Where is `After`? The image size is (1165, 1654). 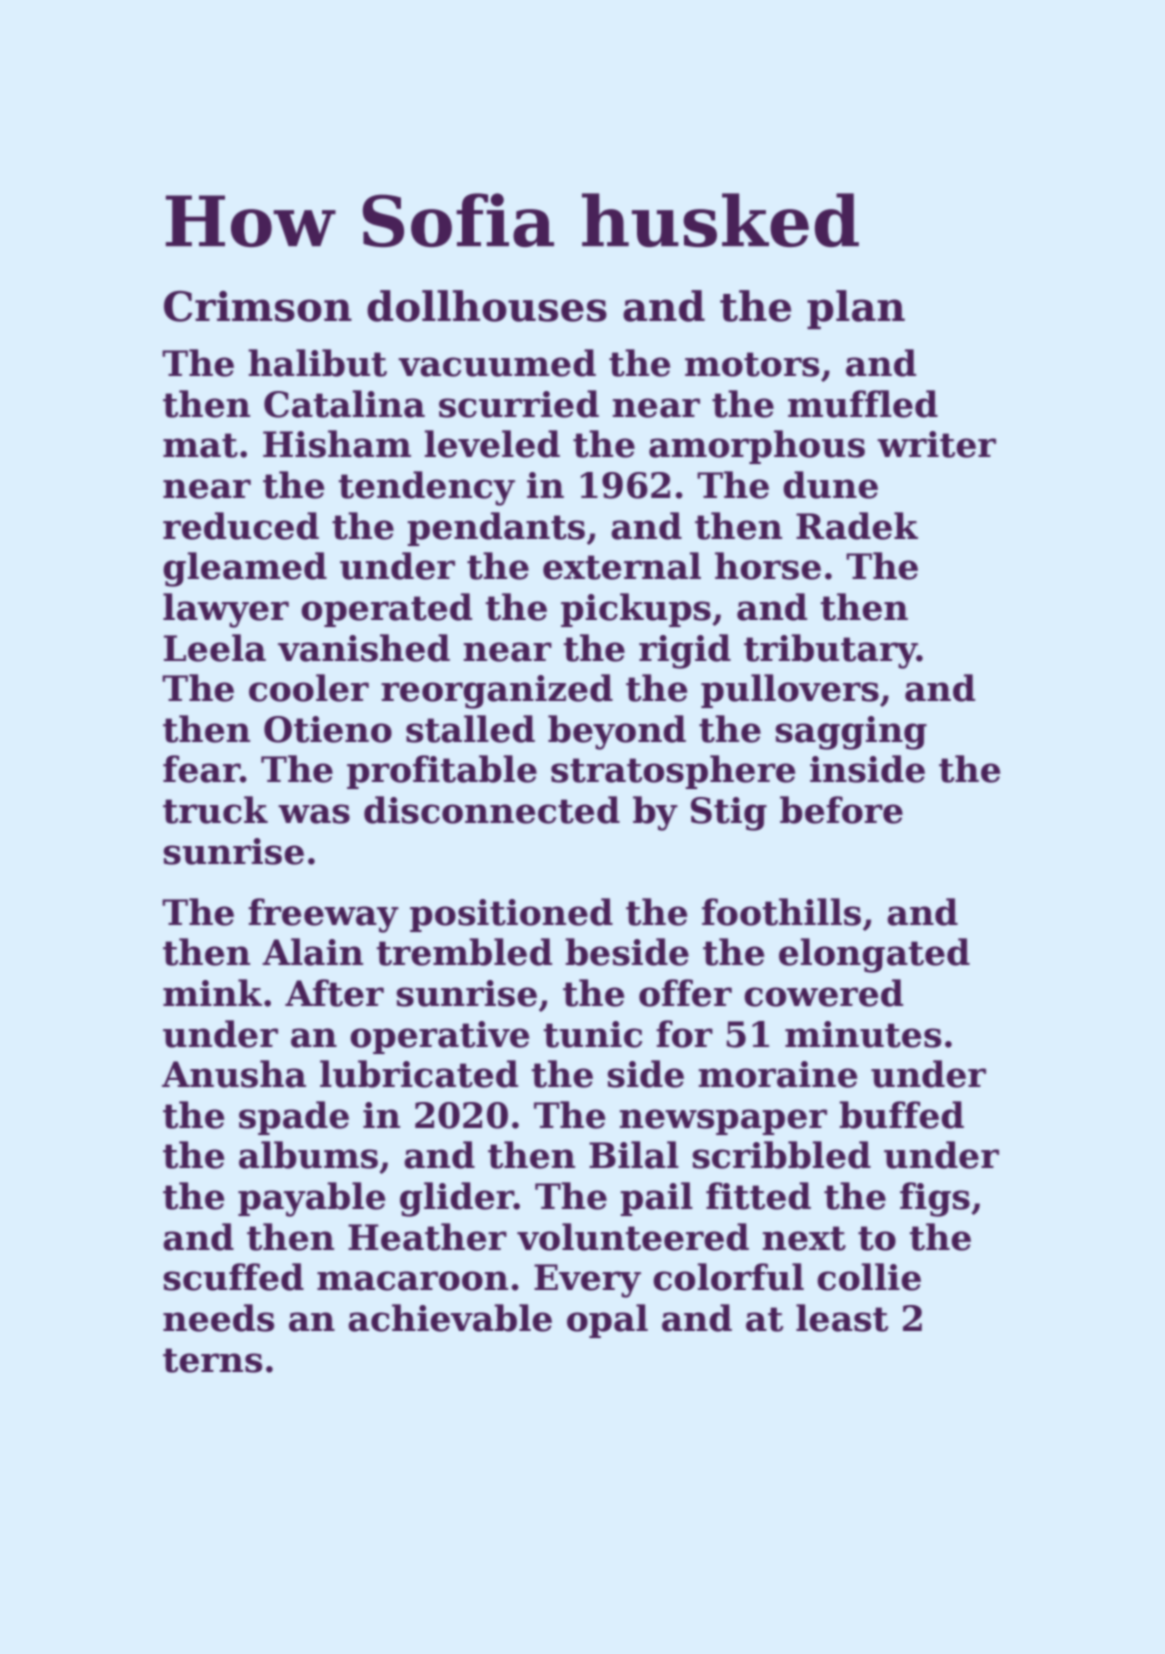 After is located at coordinates (334, 993).
